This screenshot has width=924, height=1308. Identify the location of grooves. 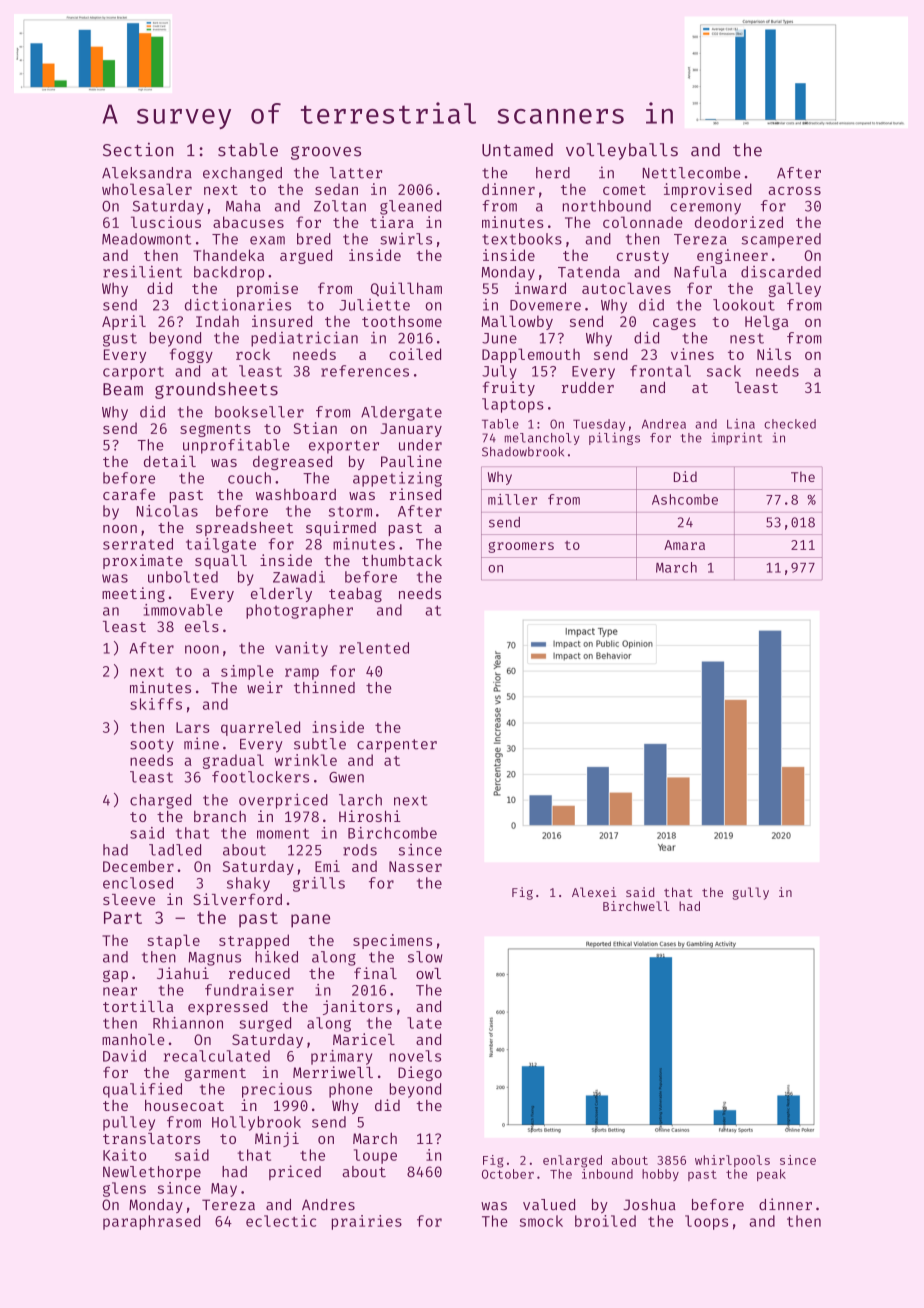
(326, 153).
